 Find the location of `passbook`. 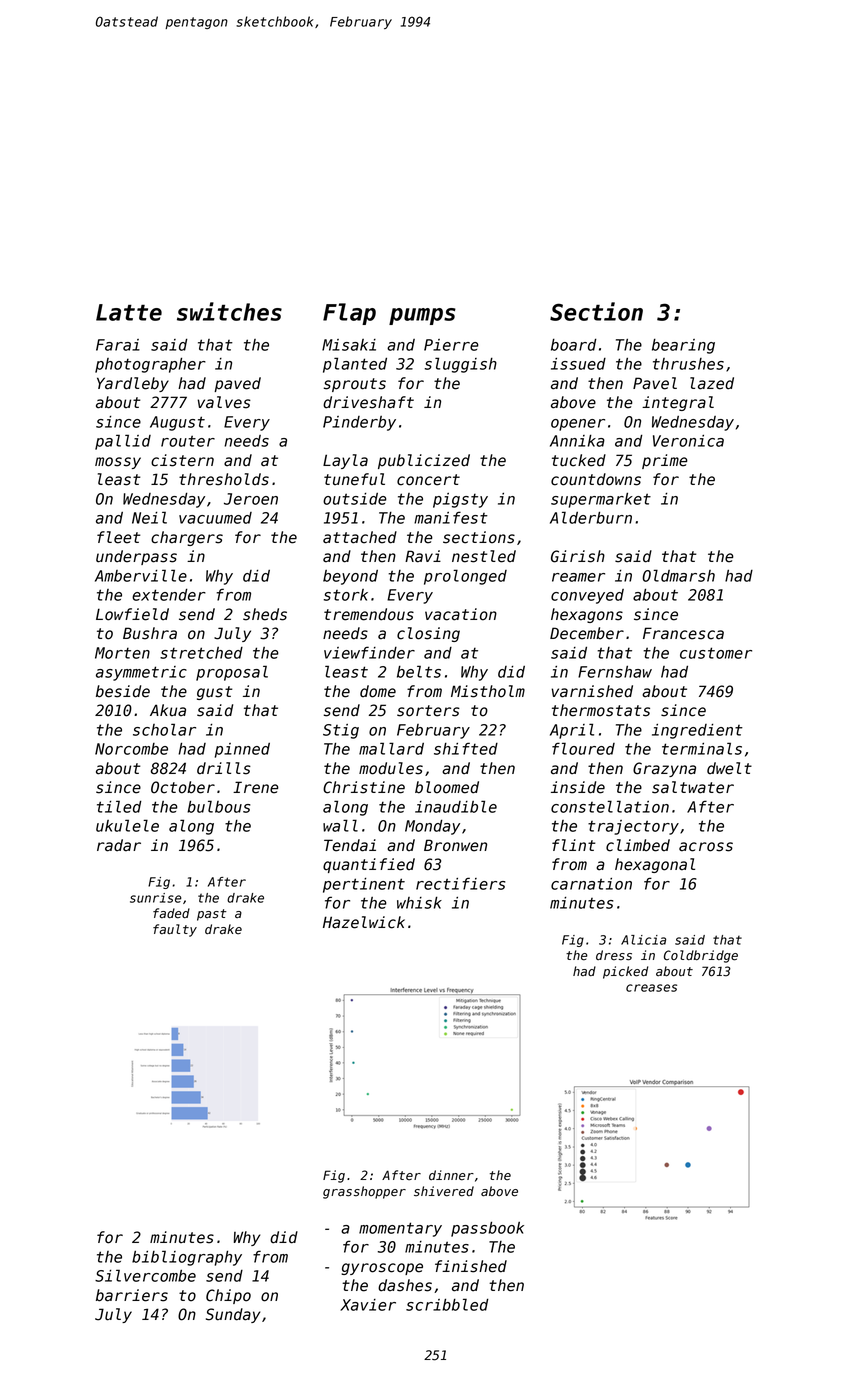

passbook is located at coordinates (487, 1229).
